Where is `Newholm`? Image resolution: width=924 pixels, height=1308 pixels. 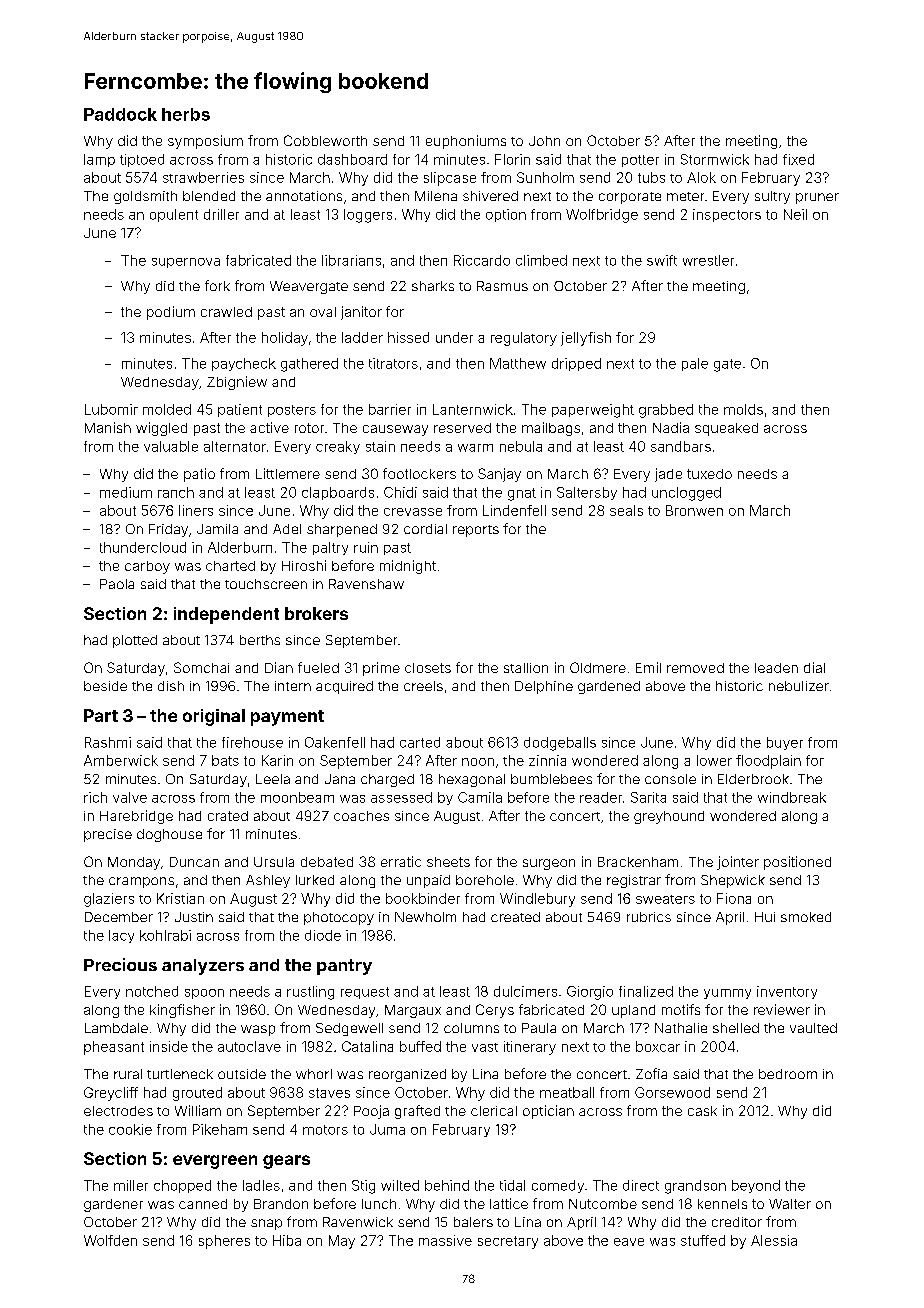
Newholm is located at coordinates (425, 917).
